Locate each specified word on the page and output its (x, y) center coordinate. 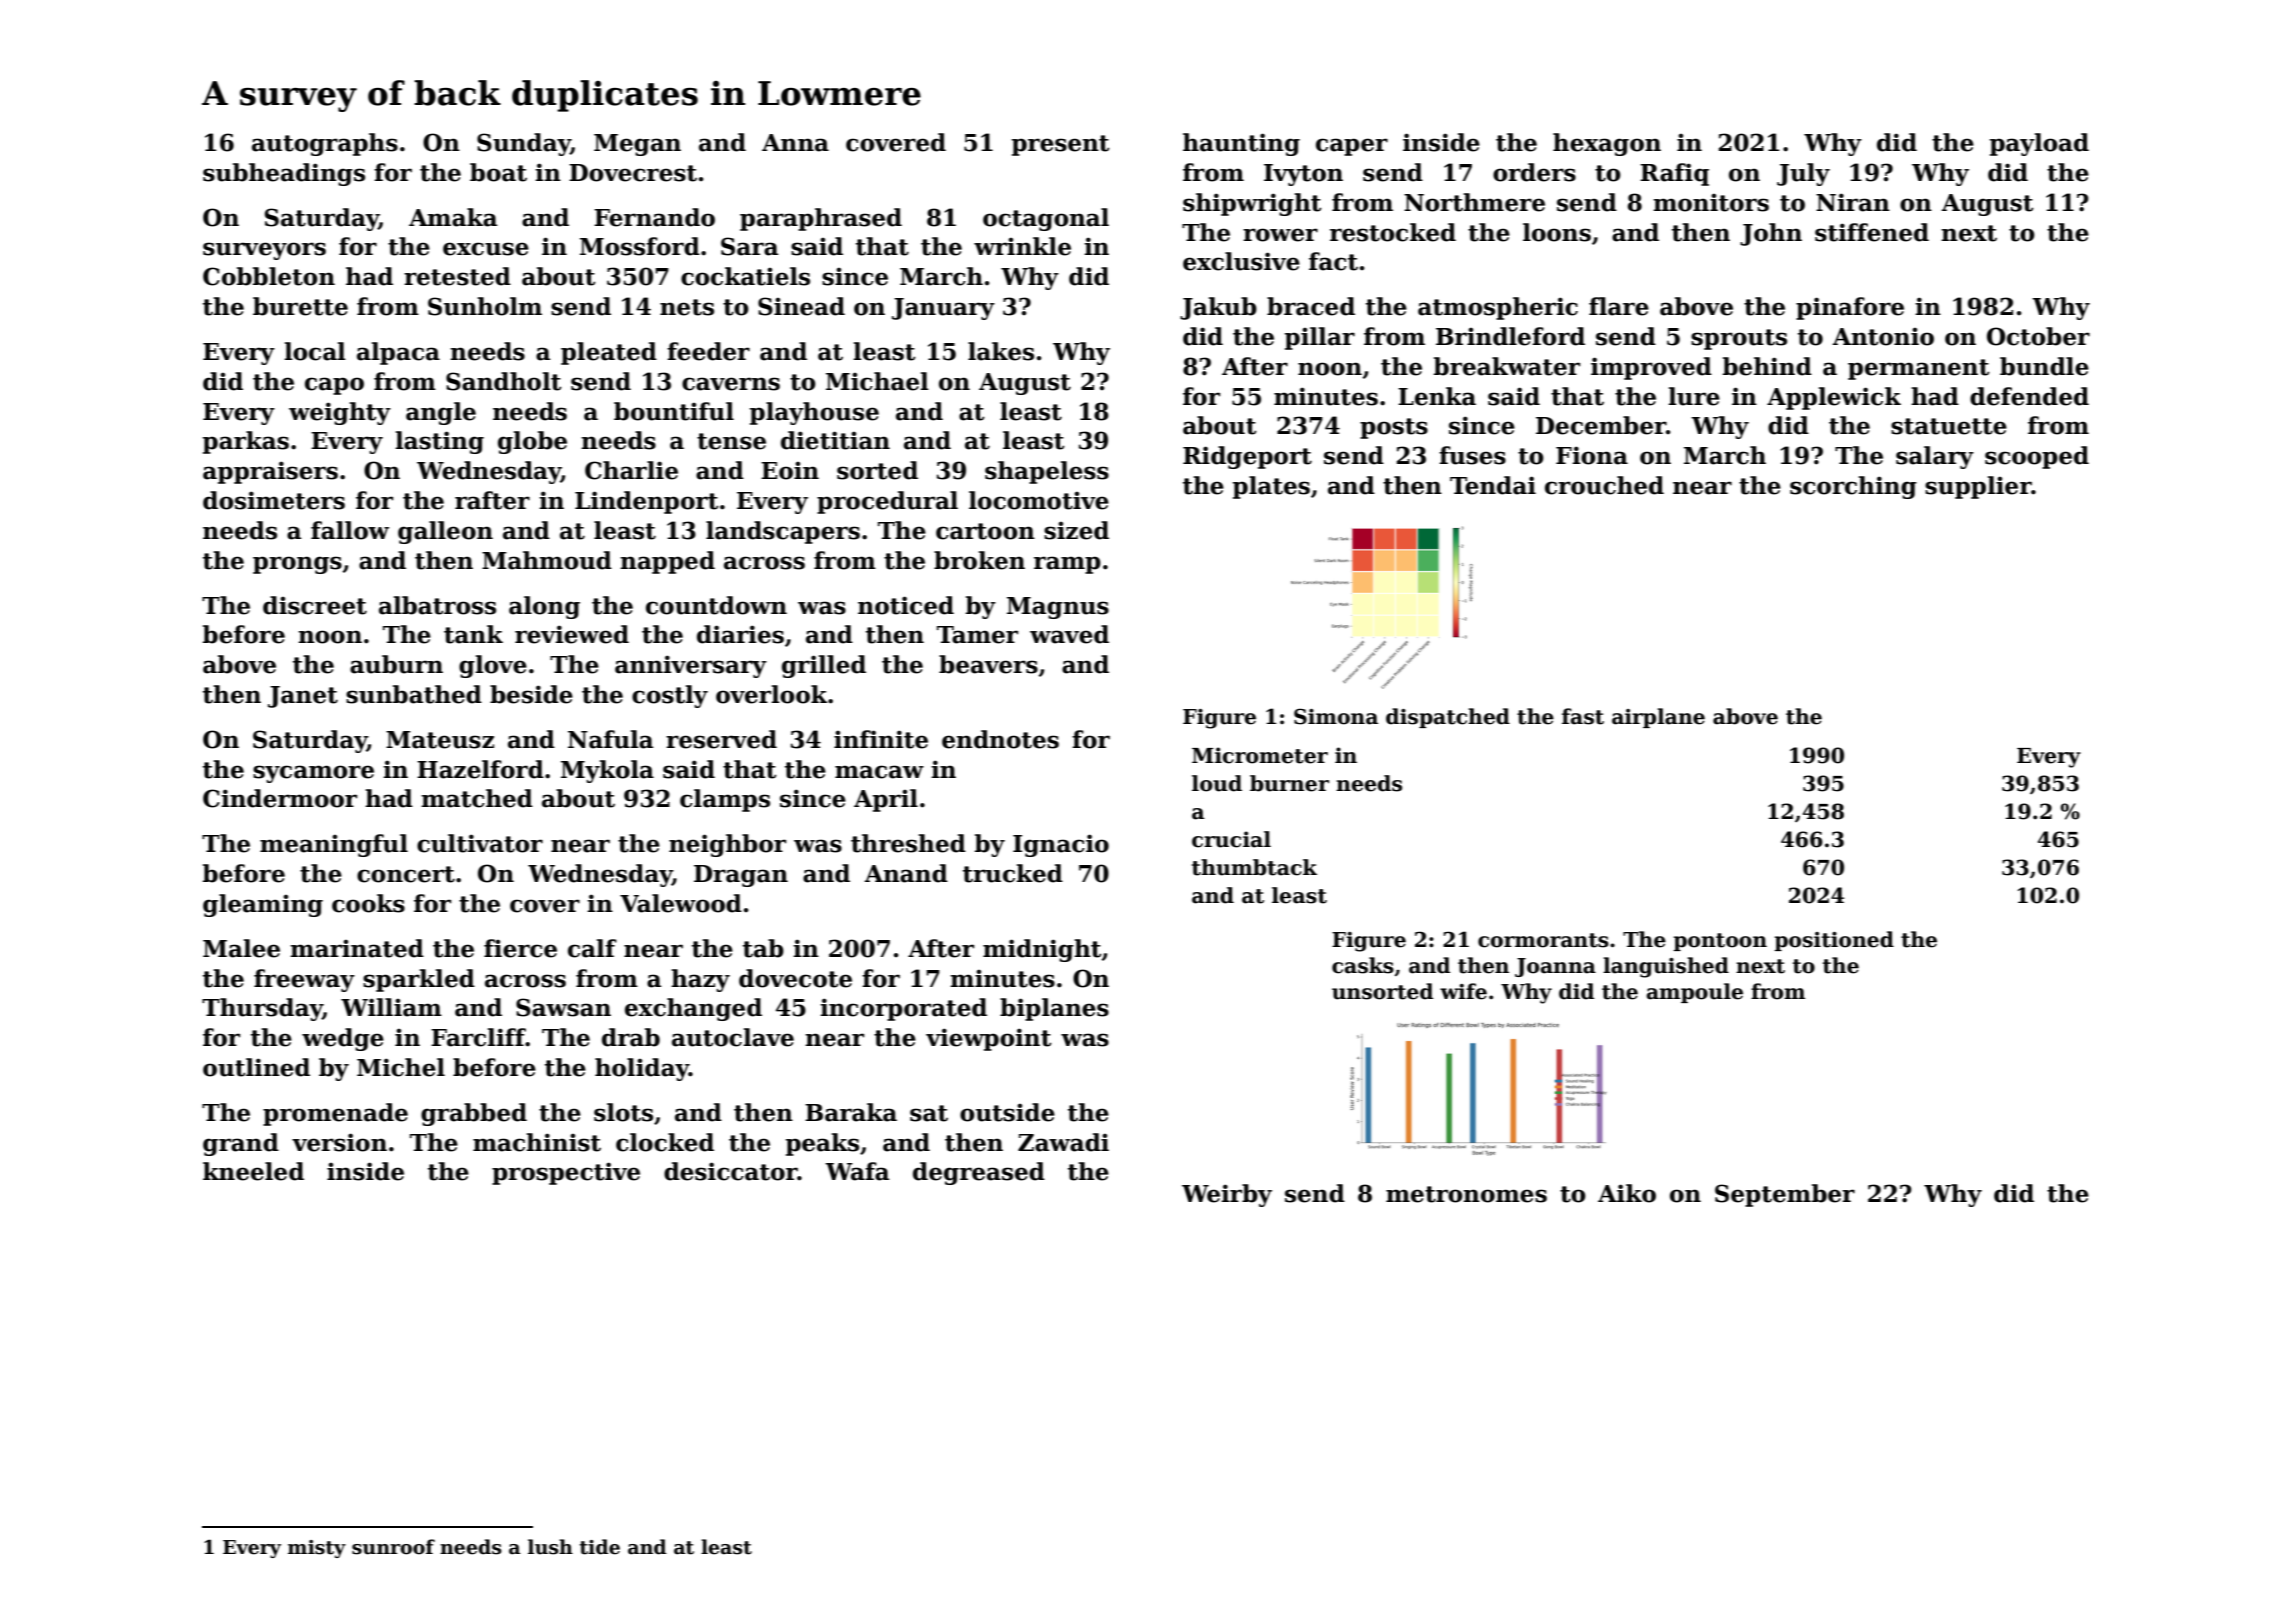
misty (317, 1549)
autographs (325, 144)
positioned (1834, 941)
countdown (716, 605)
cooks (368, 903)
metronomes (1466, 1194)
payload (2039, 144)
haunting (1241, 144)
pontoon (1720, 942)
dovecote (795, 978)
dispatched (1448, 718)
